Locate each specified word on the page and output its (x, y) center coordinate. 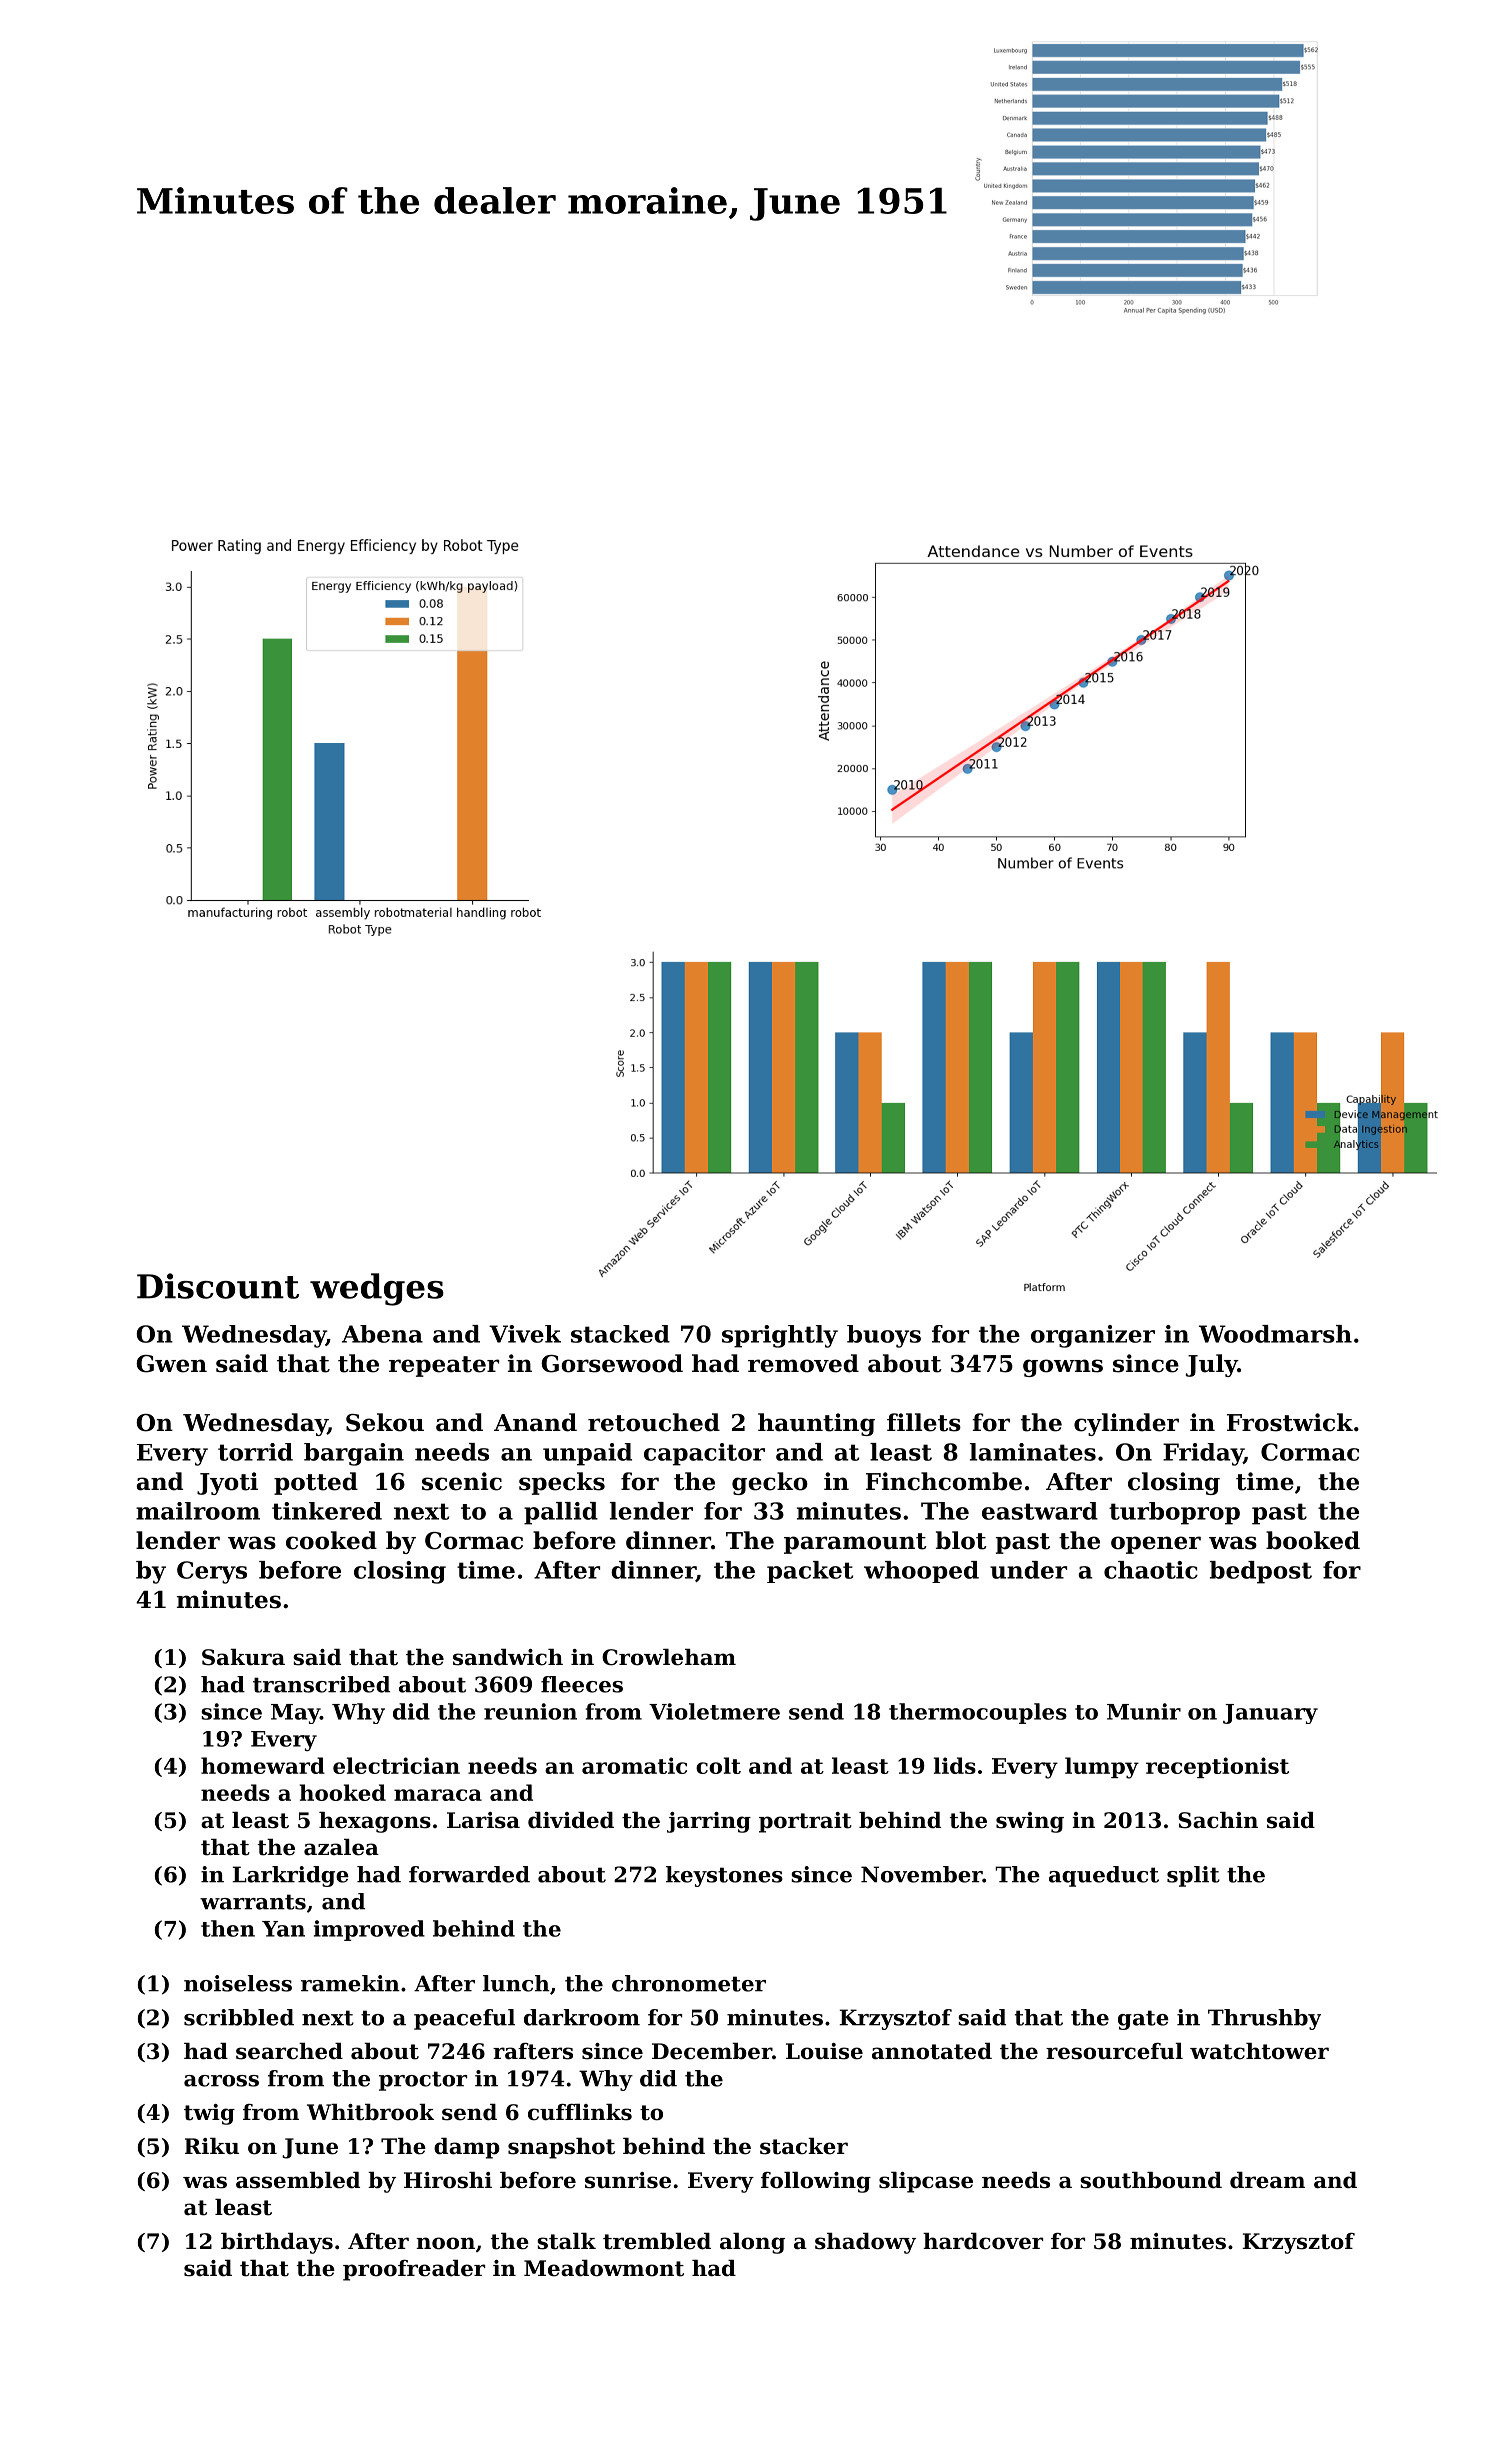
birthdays (277, 2243)
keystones (724, 1876)
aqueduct (1104, 1876)
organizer (1093, 1336)
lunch (516, 1983)
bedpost (1261, 1572)
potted (316, 1483)
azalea (341, 1847)
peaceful (464, 2019)
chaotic (1151, 1570)
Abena (382, 1334)
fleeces (582, 1684)
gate (1143, 2020)
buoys (884, 1336)
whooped (921, 1572)
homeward (263, 1765)
